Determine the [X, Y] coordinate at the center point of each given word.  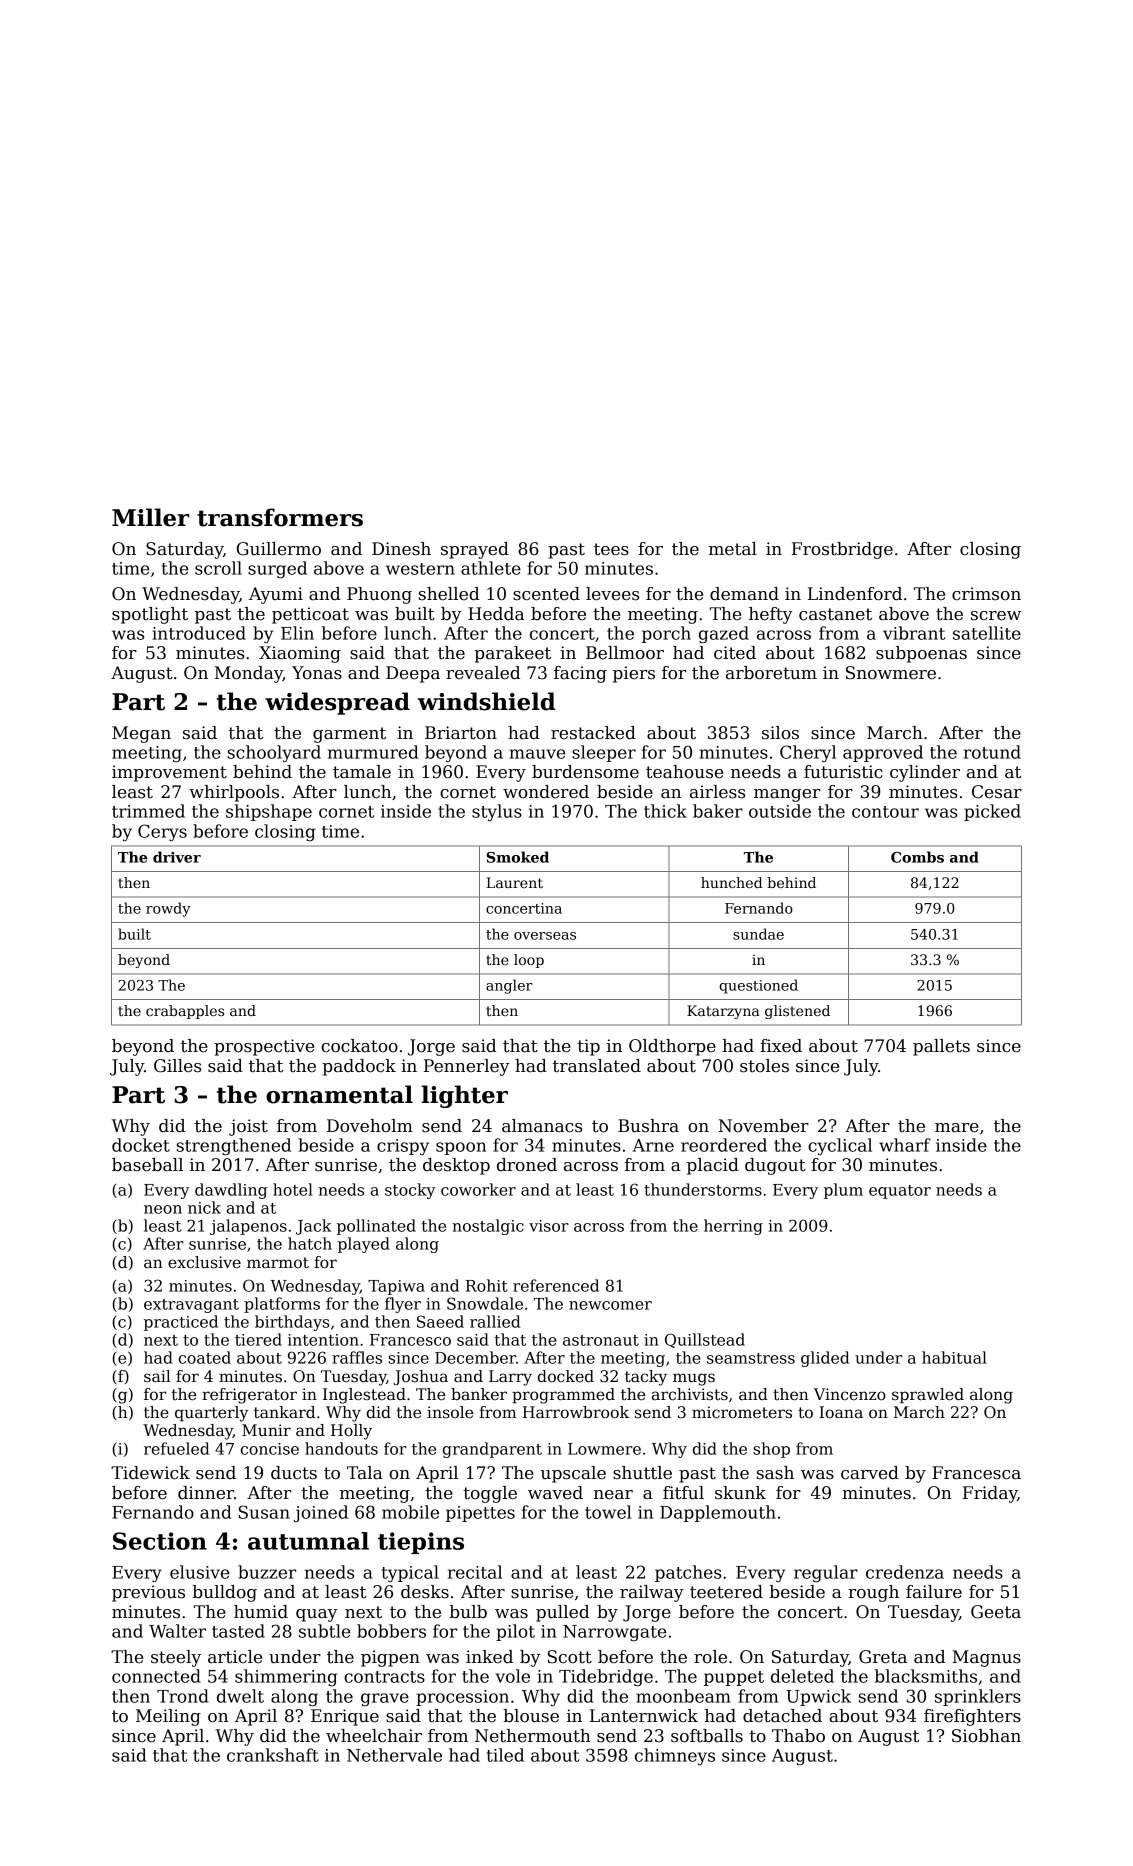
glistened [797, 1012]
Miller [151, 517]
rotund [992, 752]
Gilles [177, 1066]
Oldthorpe [672, 1047]
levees [612, 594]
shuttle [642, 1473]
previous [148, 1593]
